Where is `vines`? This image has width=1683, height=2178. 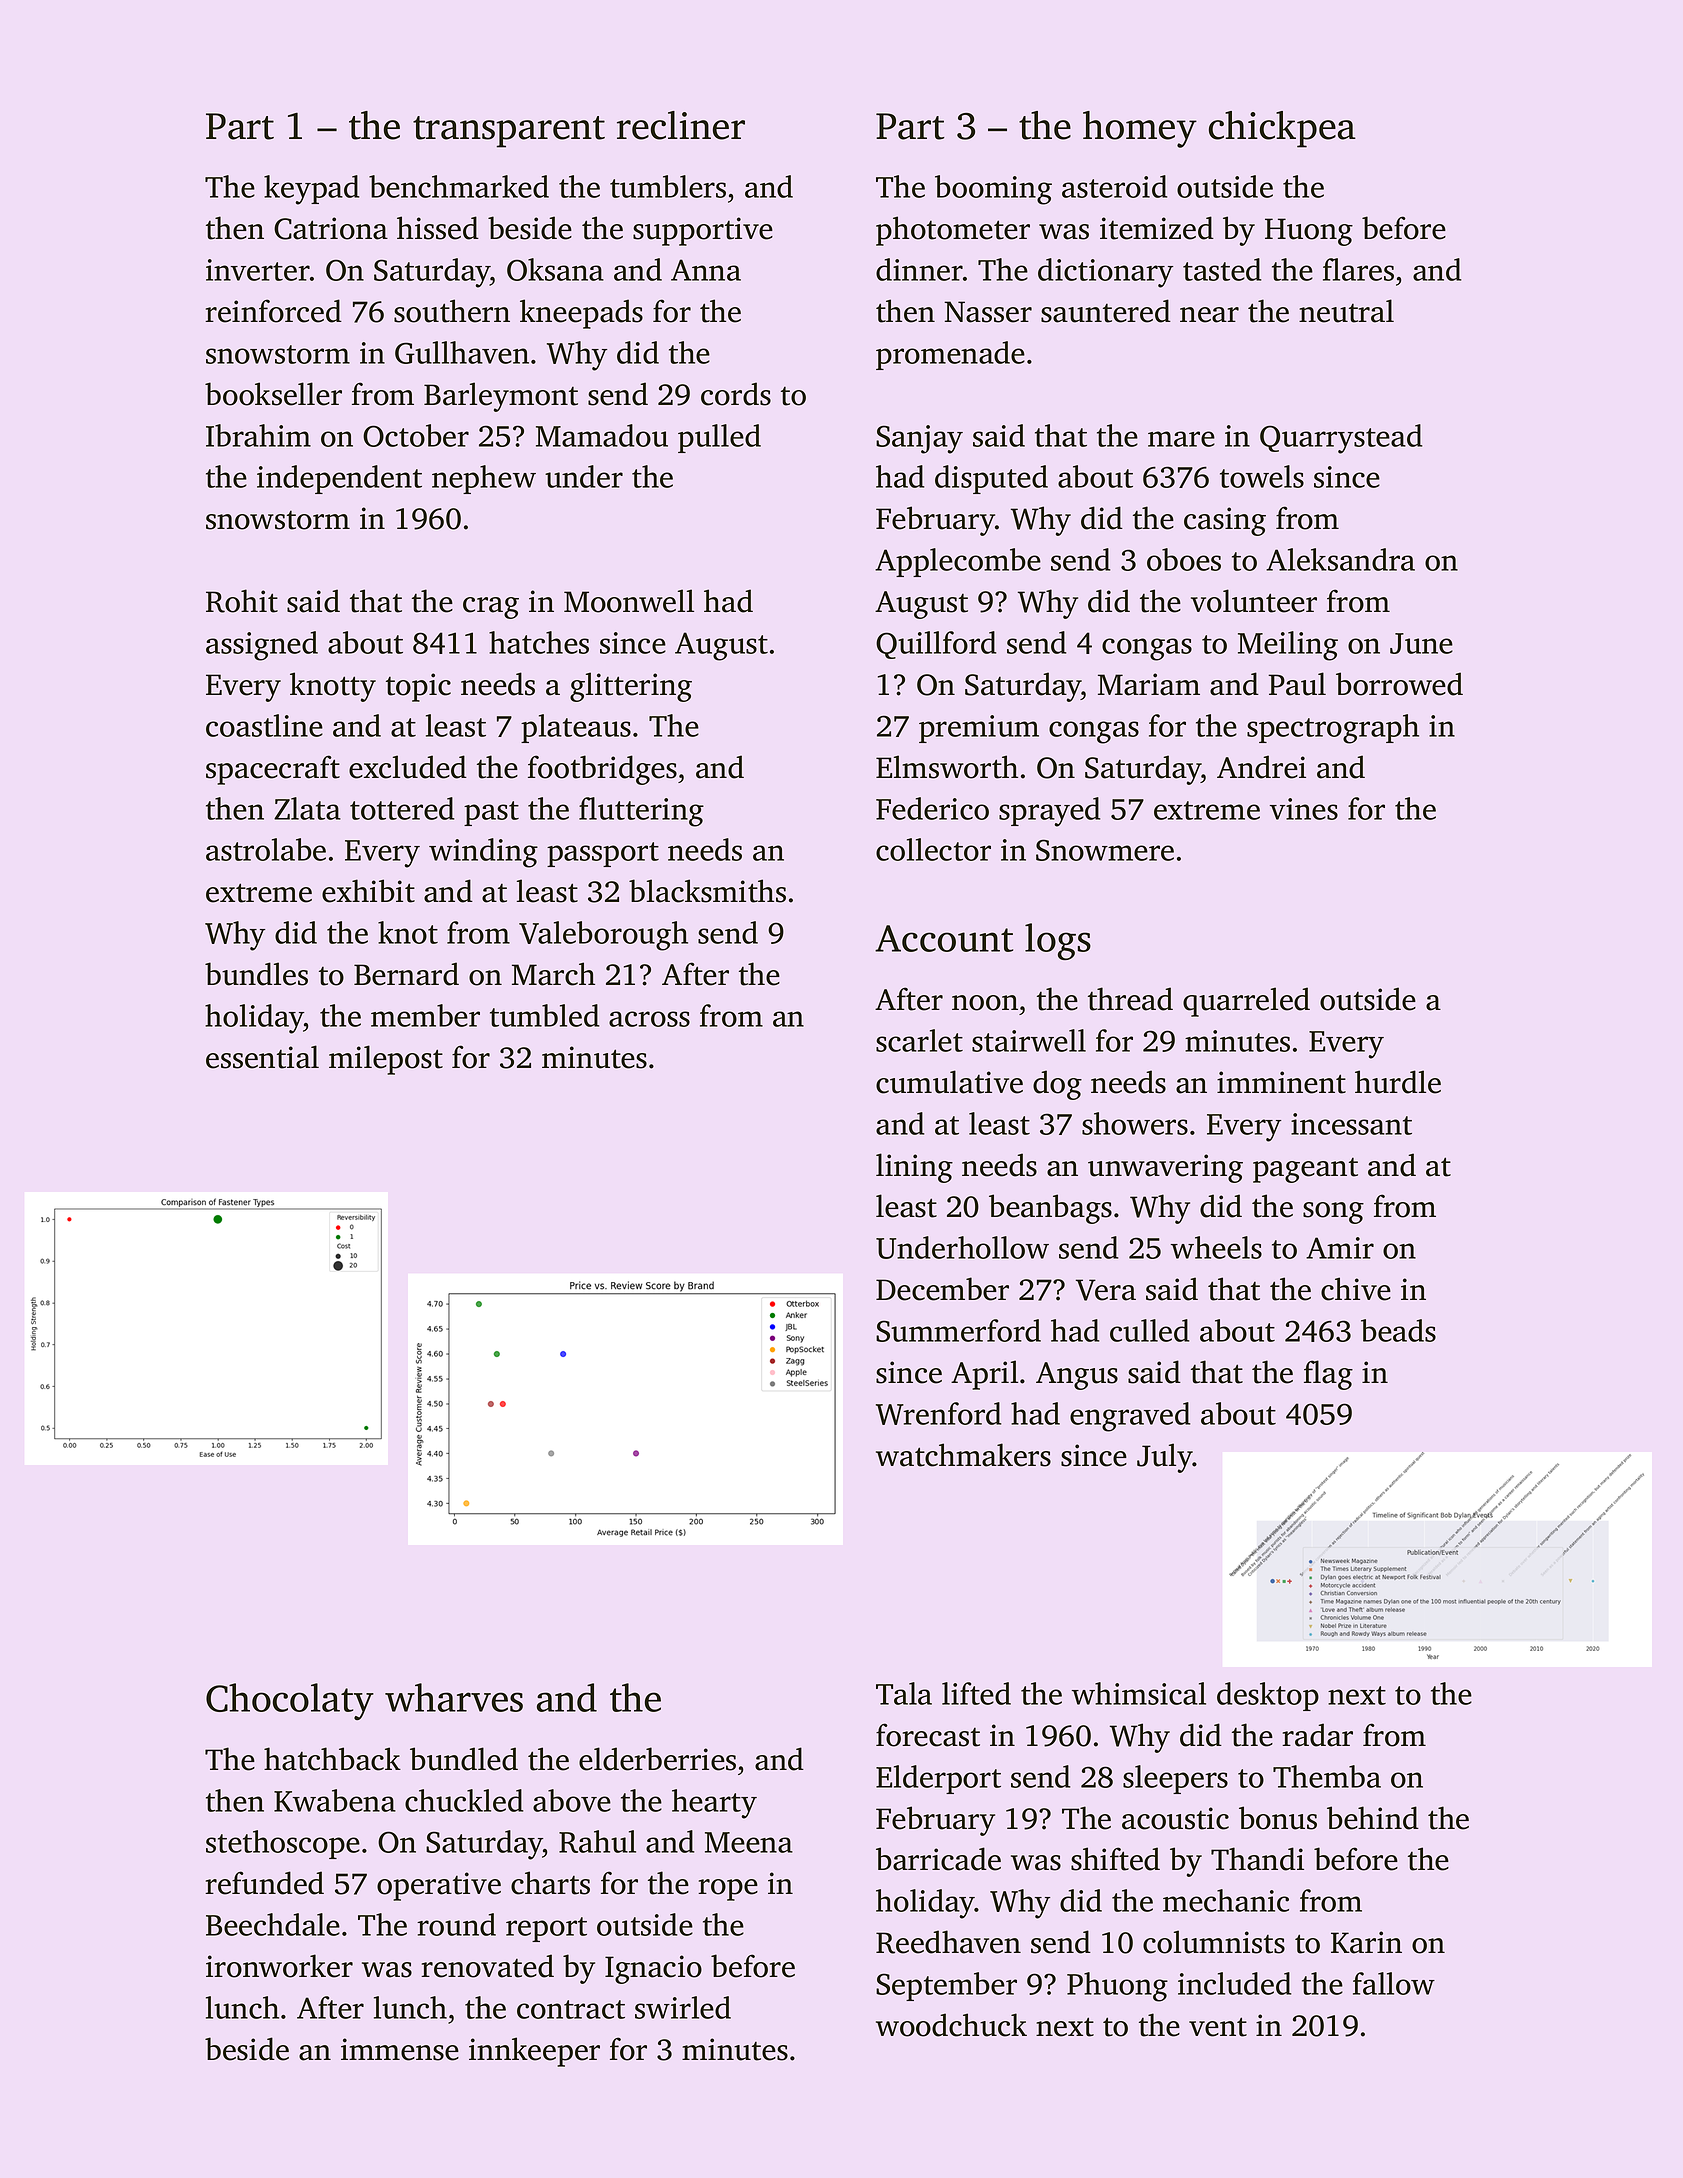
vines is located at coordinates (1304, 809).
